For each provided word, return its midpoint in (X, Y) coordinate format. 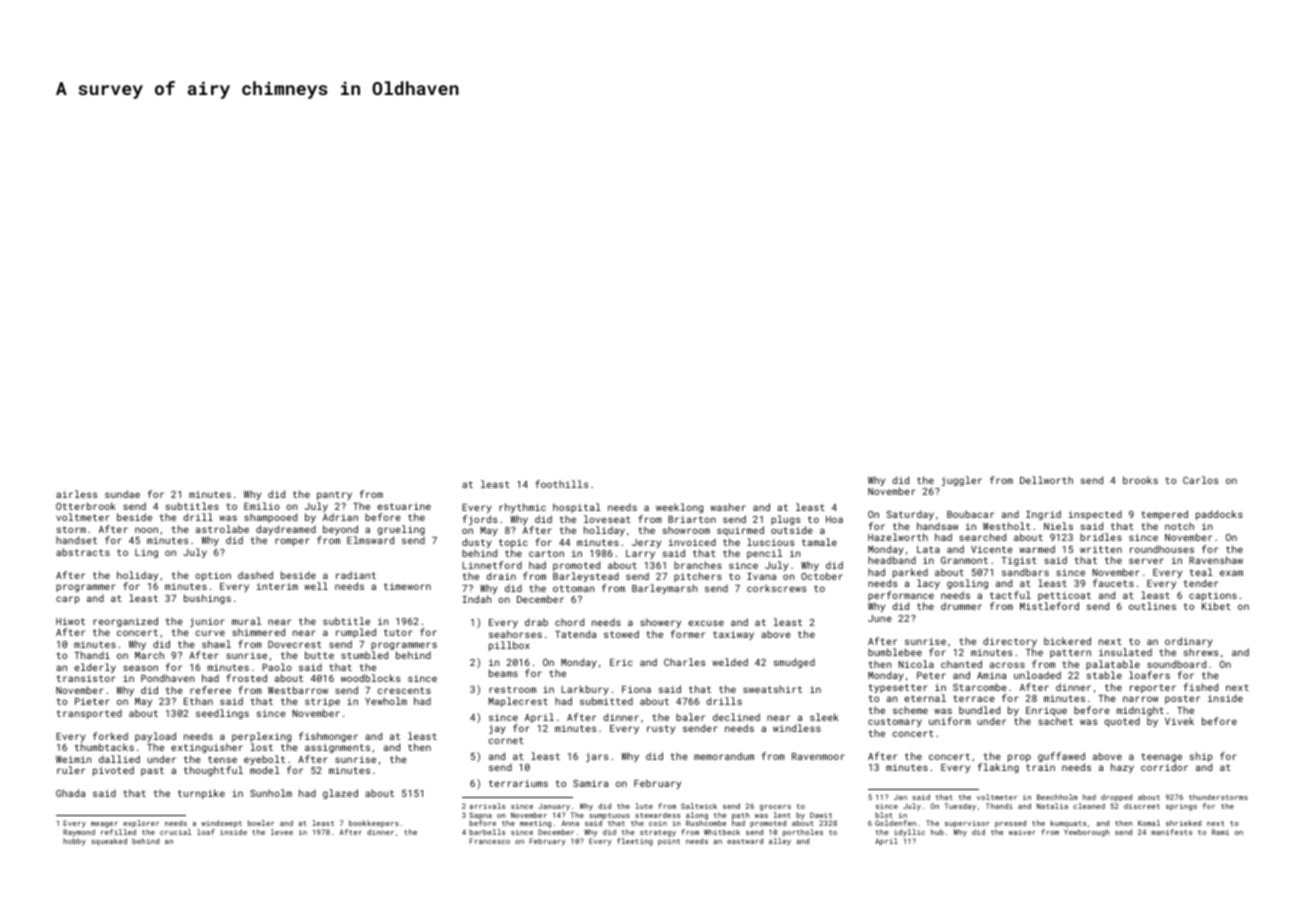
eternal (925, 698)
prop (1019, 758)
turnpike (201, 794)
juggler (961, 481)
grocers (775, 808)
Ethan (198, 701)
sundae (122, 494)
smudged (794, 663)
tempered (1164, 515)
